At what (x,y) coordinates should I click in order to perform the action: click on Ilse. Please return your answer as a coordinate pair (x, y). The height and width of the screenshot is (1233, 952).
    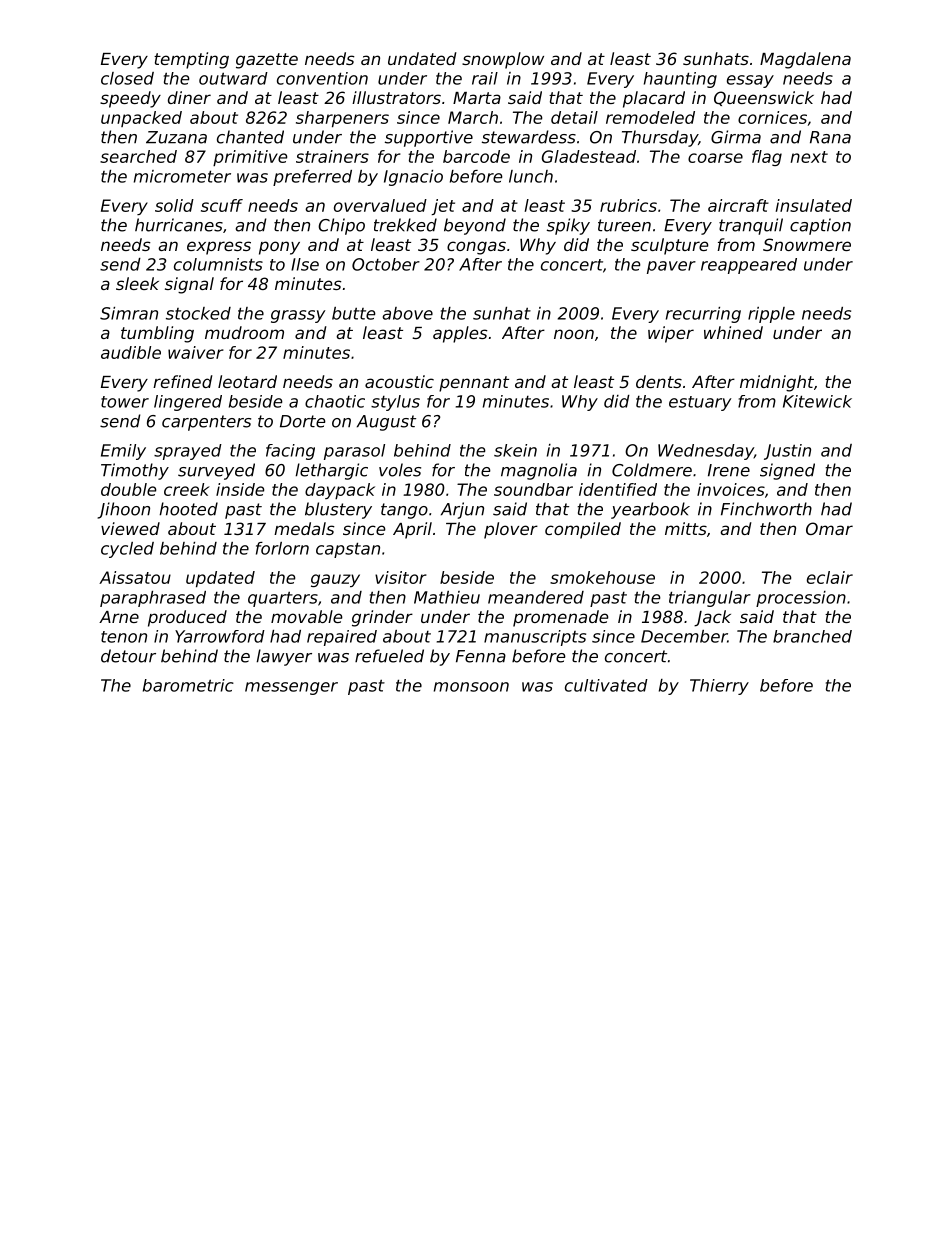
    Looking at the image, I should click on (305, 264).
